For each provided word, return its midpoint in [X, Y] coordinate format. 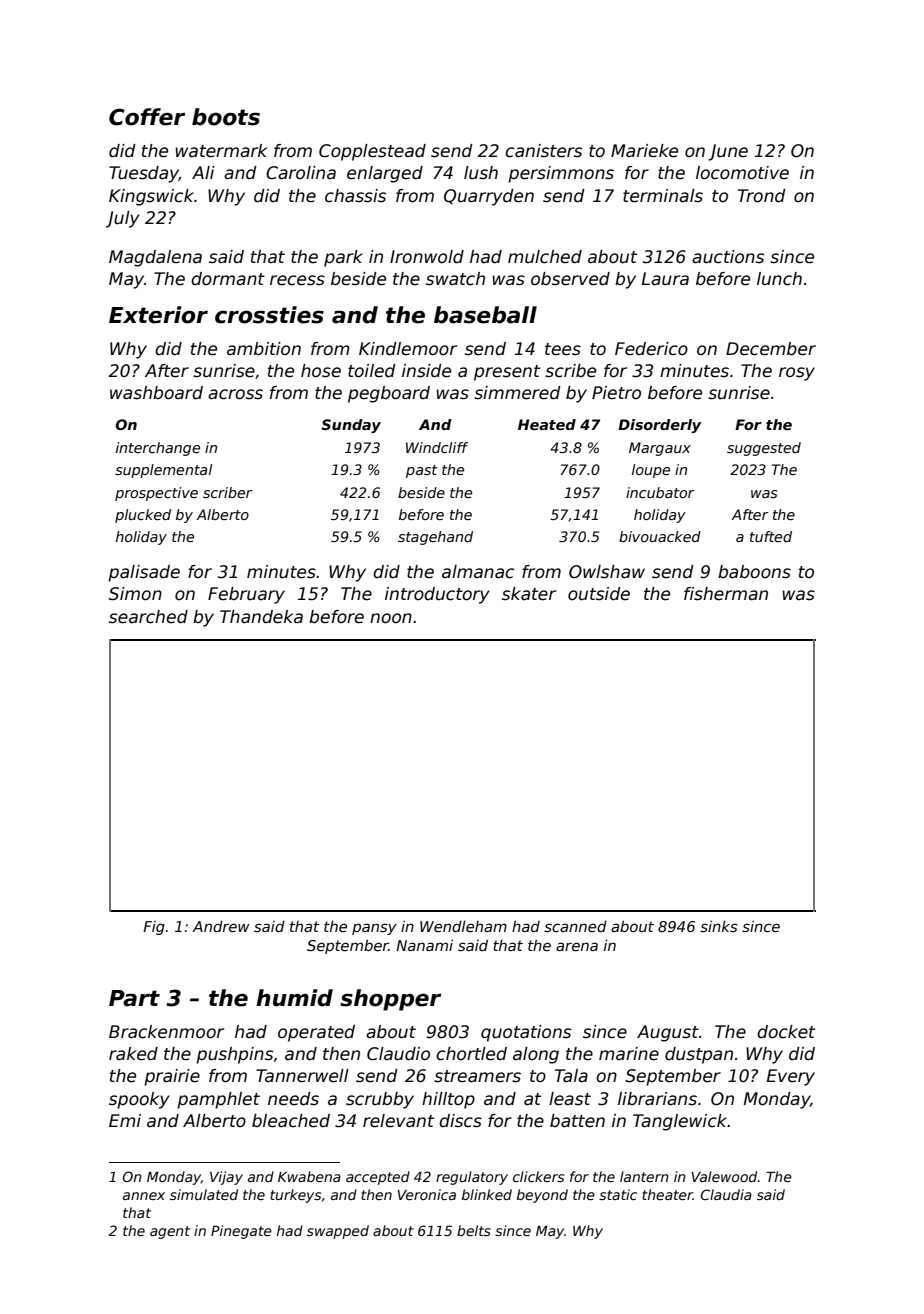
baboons [754, 572]
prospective [156, 494]
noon [391, 618]
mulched [545, 257]
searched [148, 617]
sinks [719, 926]
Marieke [644, 151]
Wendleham [463, 926]
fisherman [726, 594]
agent [170, 1232]
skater [529, 594]
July [123, 219]
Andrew [221, 926]
